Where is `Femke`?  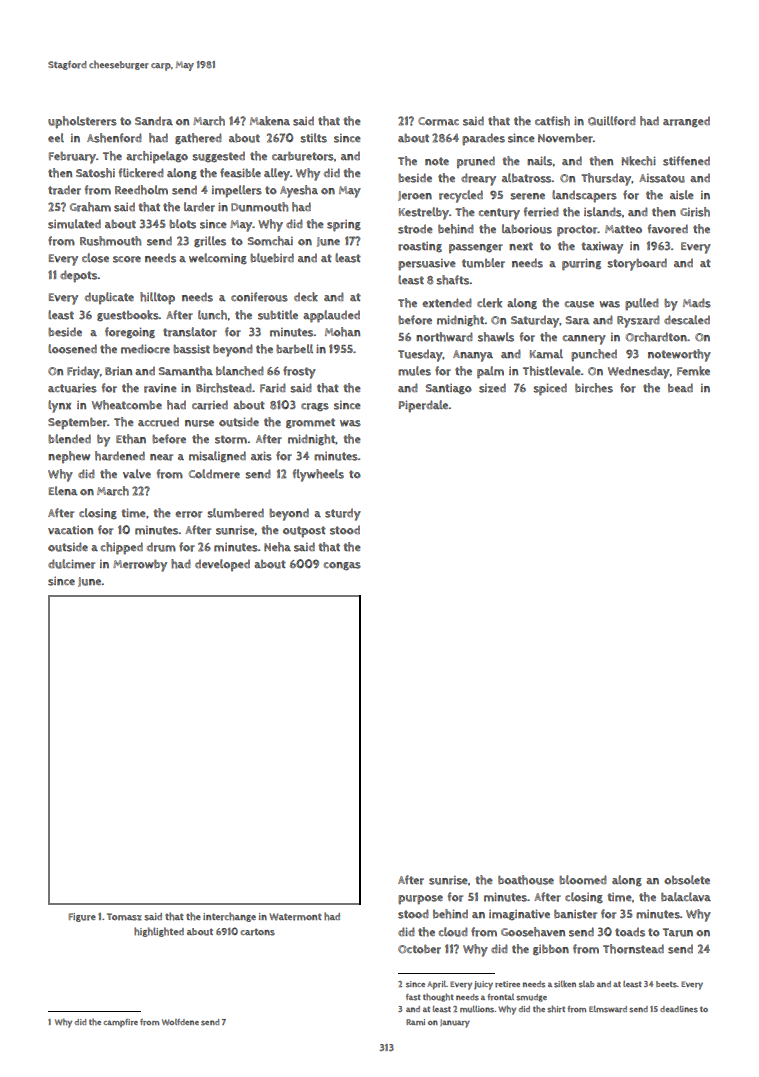
Femke is located at coordinates (693, 371).
